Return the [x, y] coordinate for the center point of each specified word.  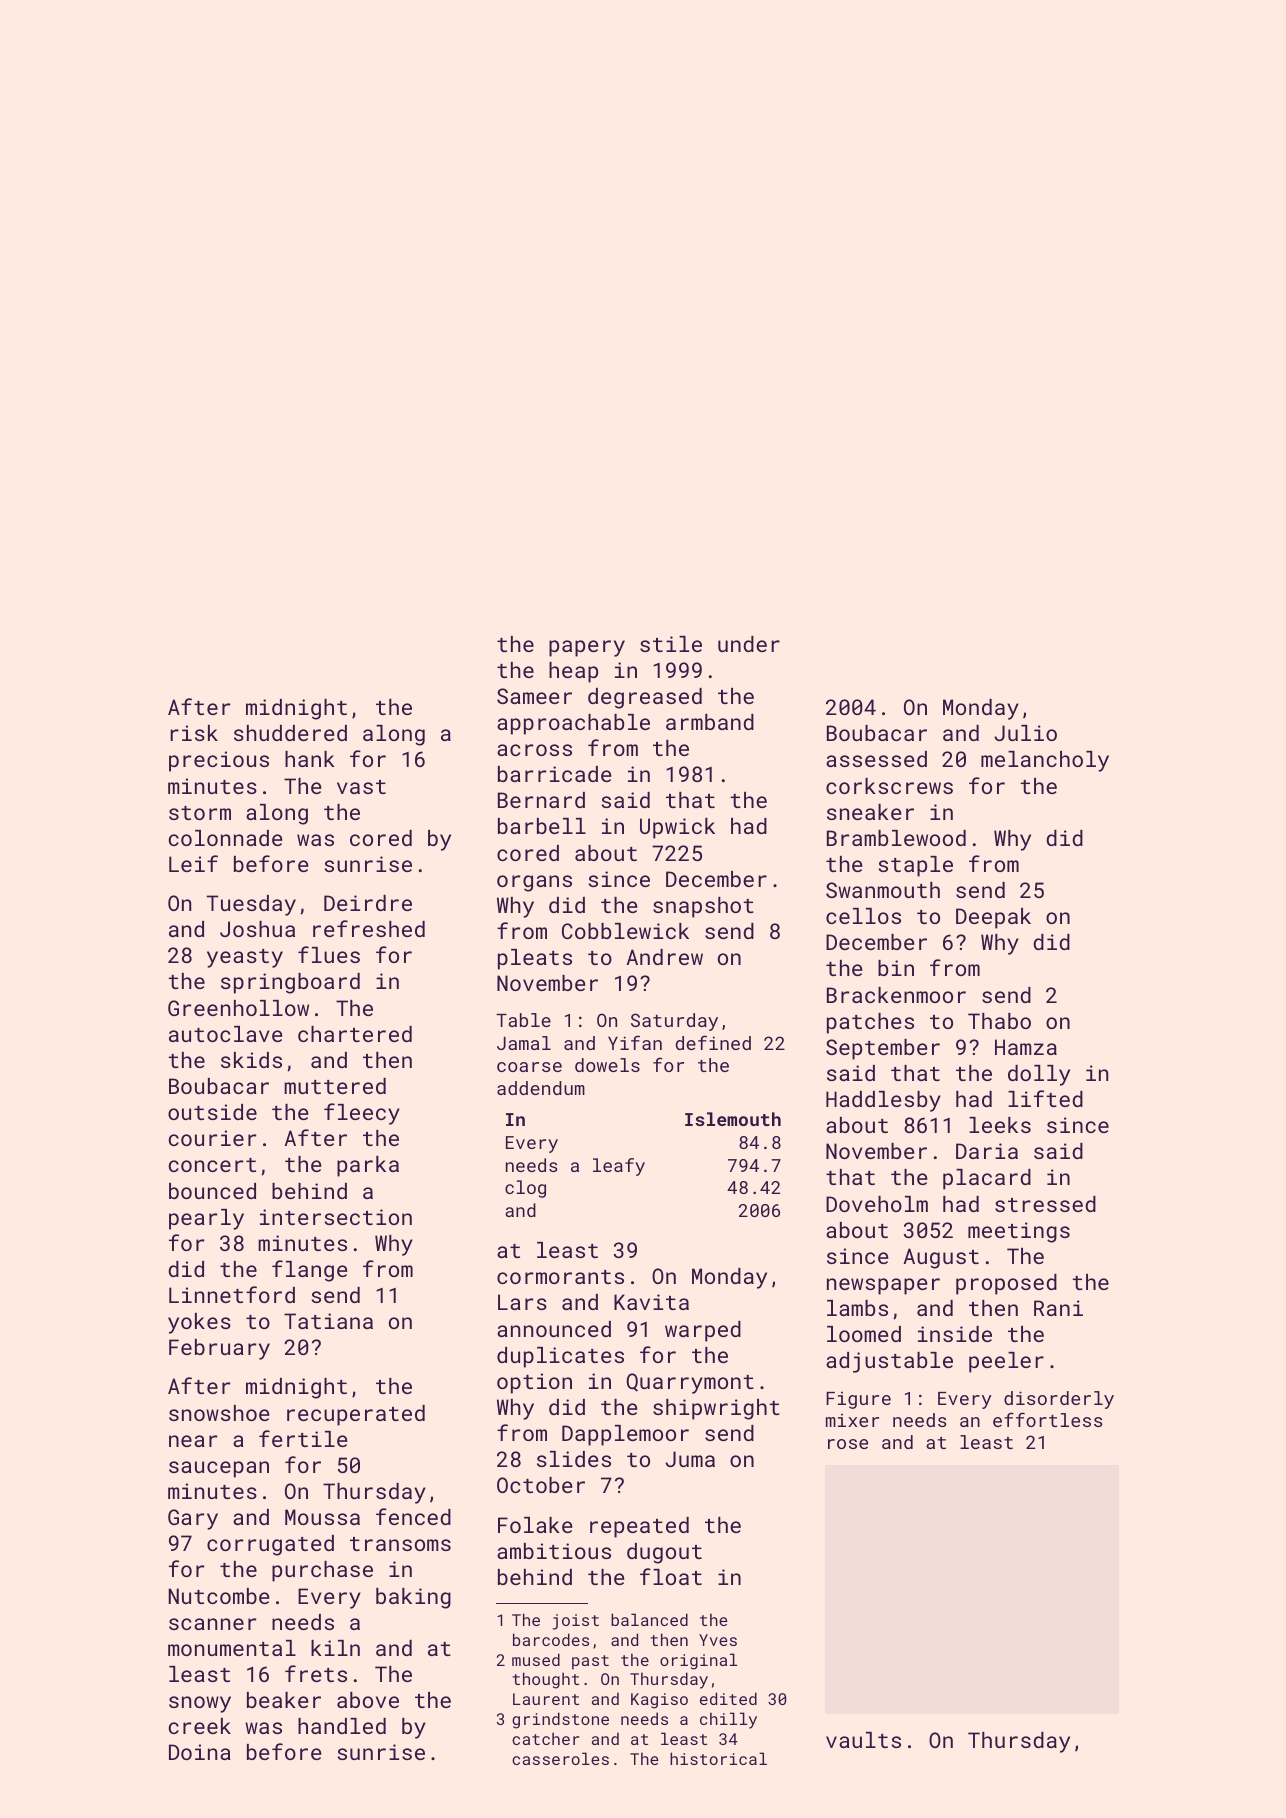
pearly [206, 1219]
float [671, 1576]
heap [573, 672]
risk [194, 733]
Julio [1025, 733]
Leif [193, 863]
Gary [193, 1519]
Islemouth [733, 1119]
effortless [1047, 1419]
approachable [573, 724]
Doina [200, 1752]
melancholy [1045, 761]
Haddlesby [883, 1101]
